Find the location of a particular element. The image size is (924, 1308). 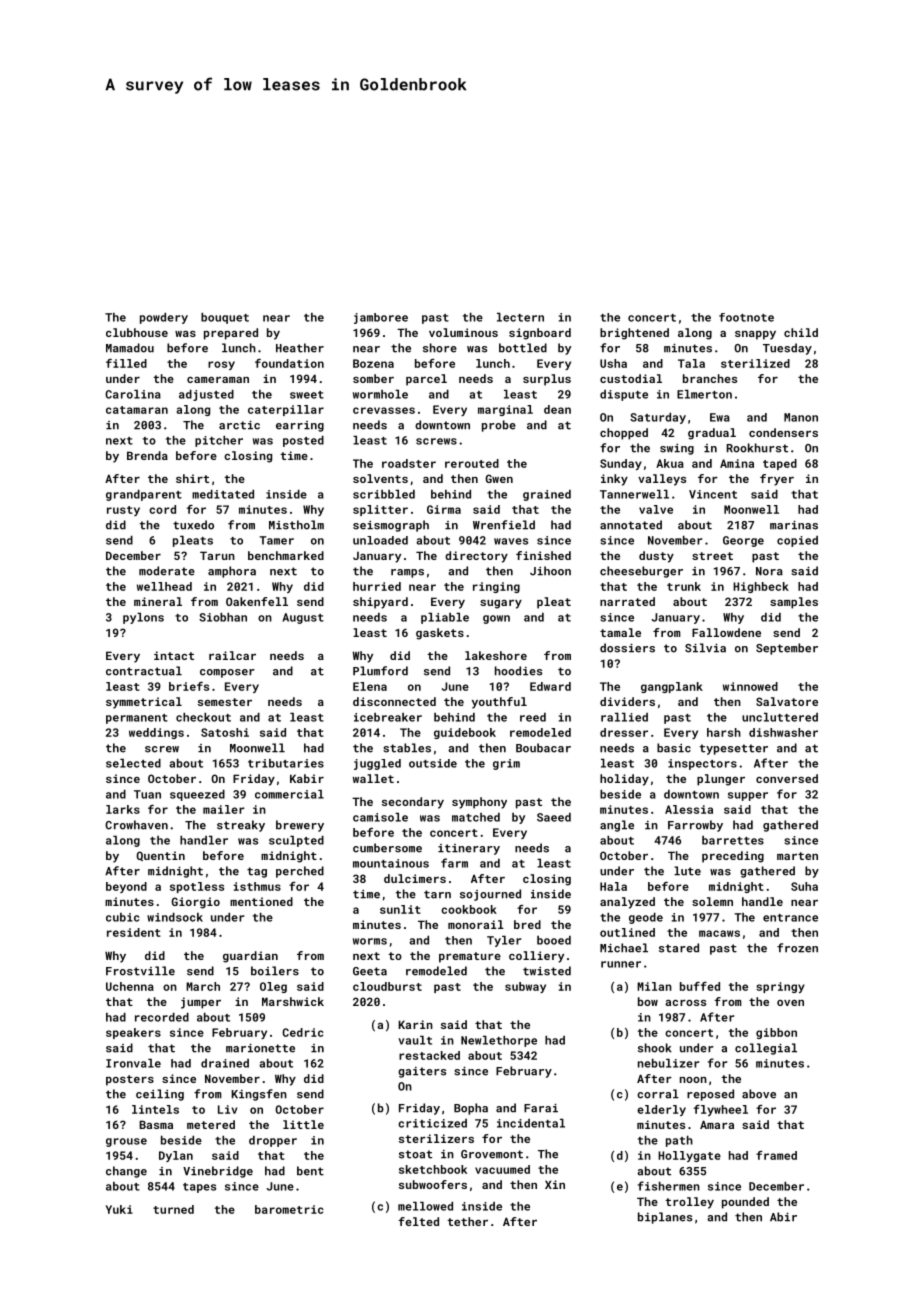

Hala is located at coordinates (613, 886).
